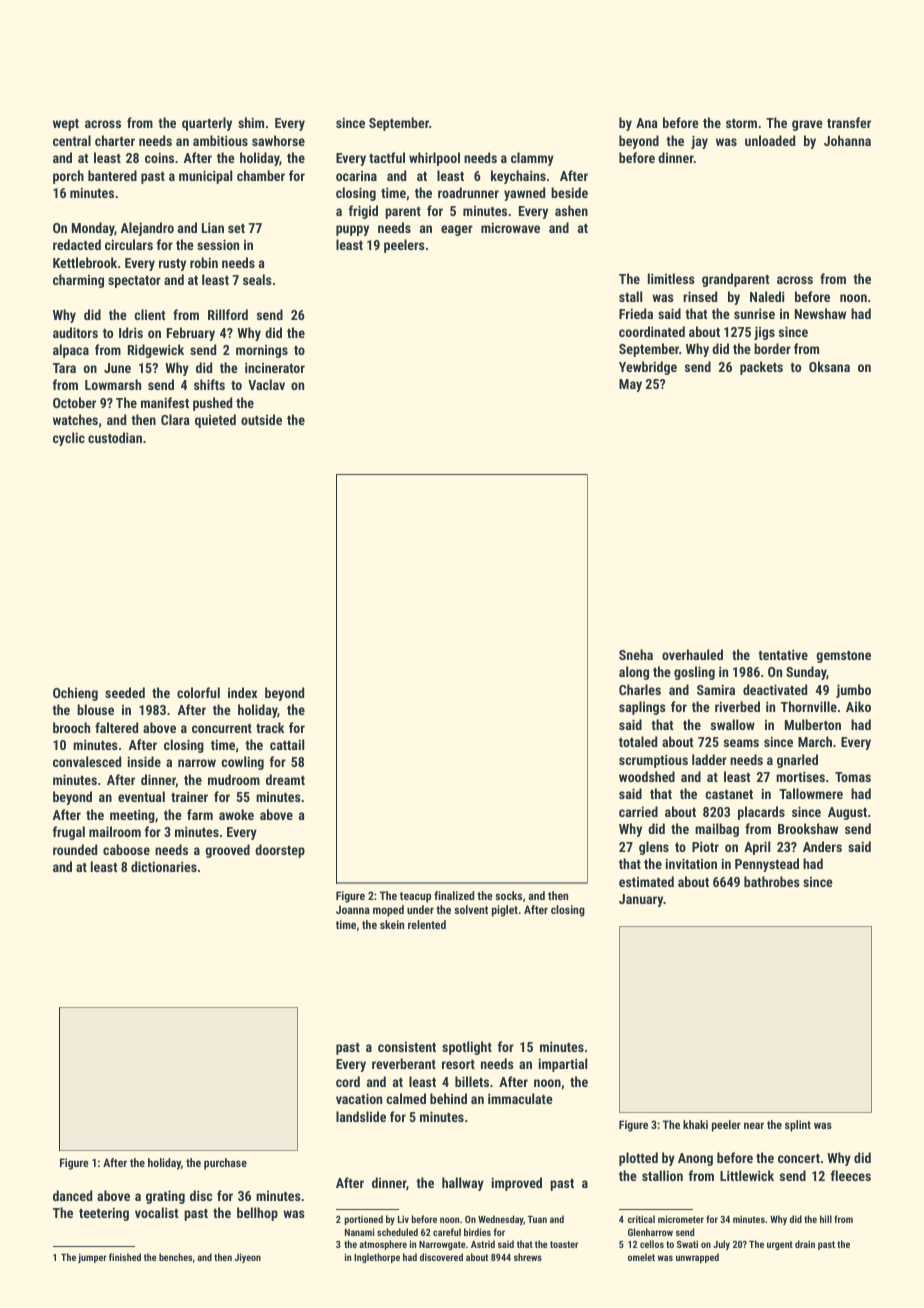 Image resolution: width=924 pixels, height=1308 pixels. I want to click on Inglethorpe, so click(377, 1258).
